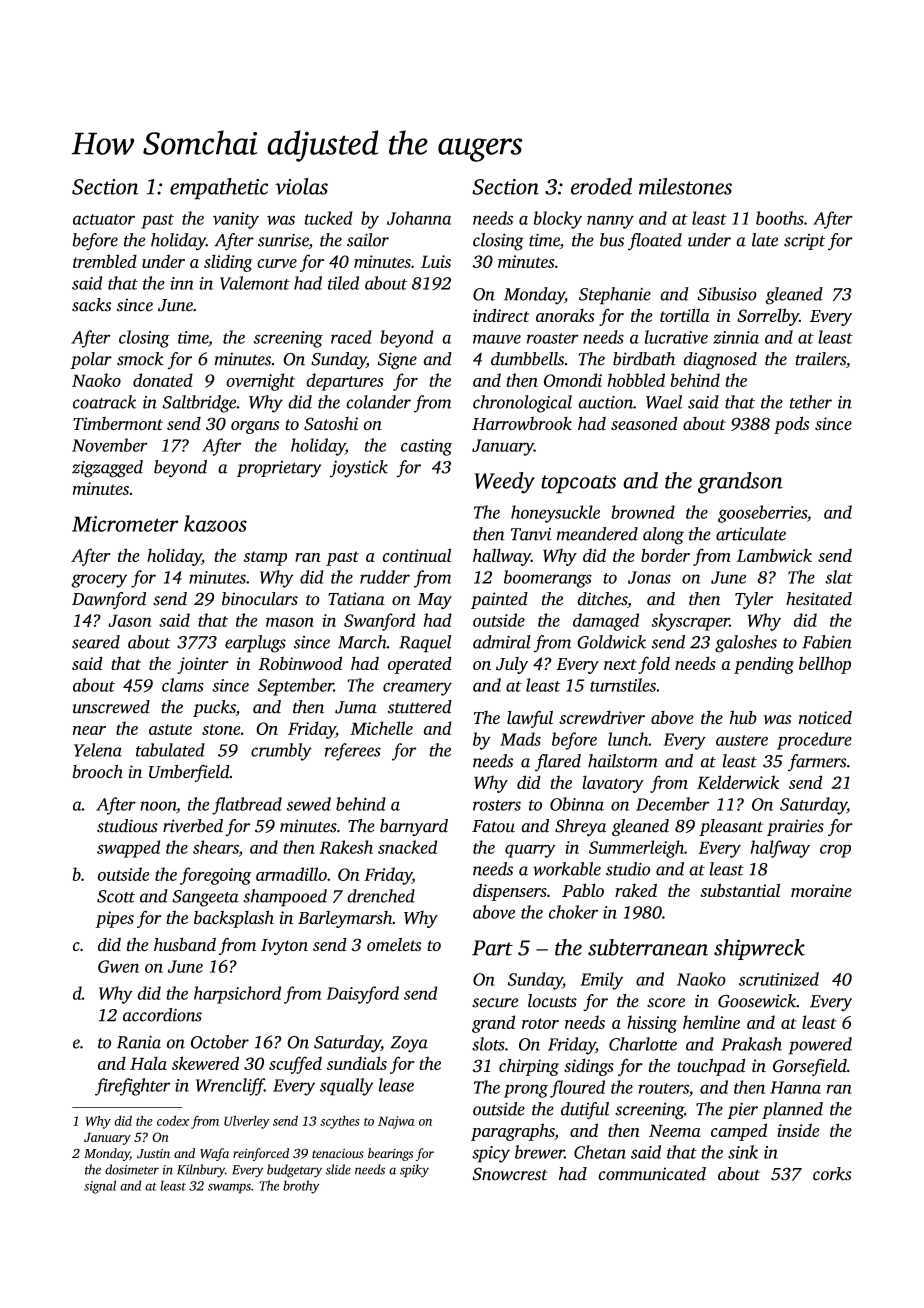  What do you see at coordinates (798, 1130) in the page?
I see `inside` at bounding box center [798, 1130].
